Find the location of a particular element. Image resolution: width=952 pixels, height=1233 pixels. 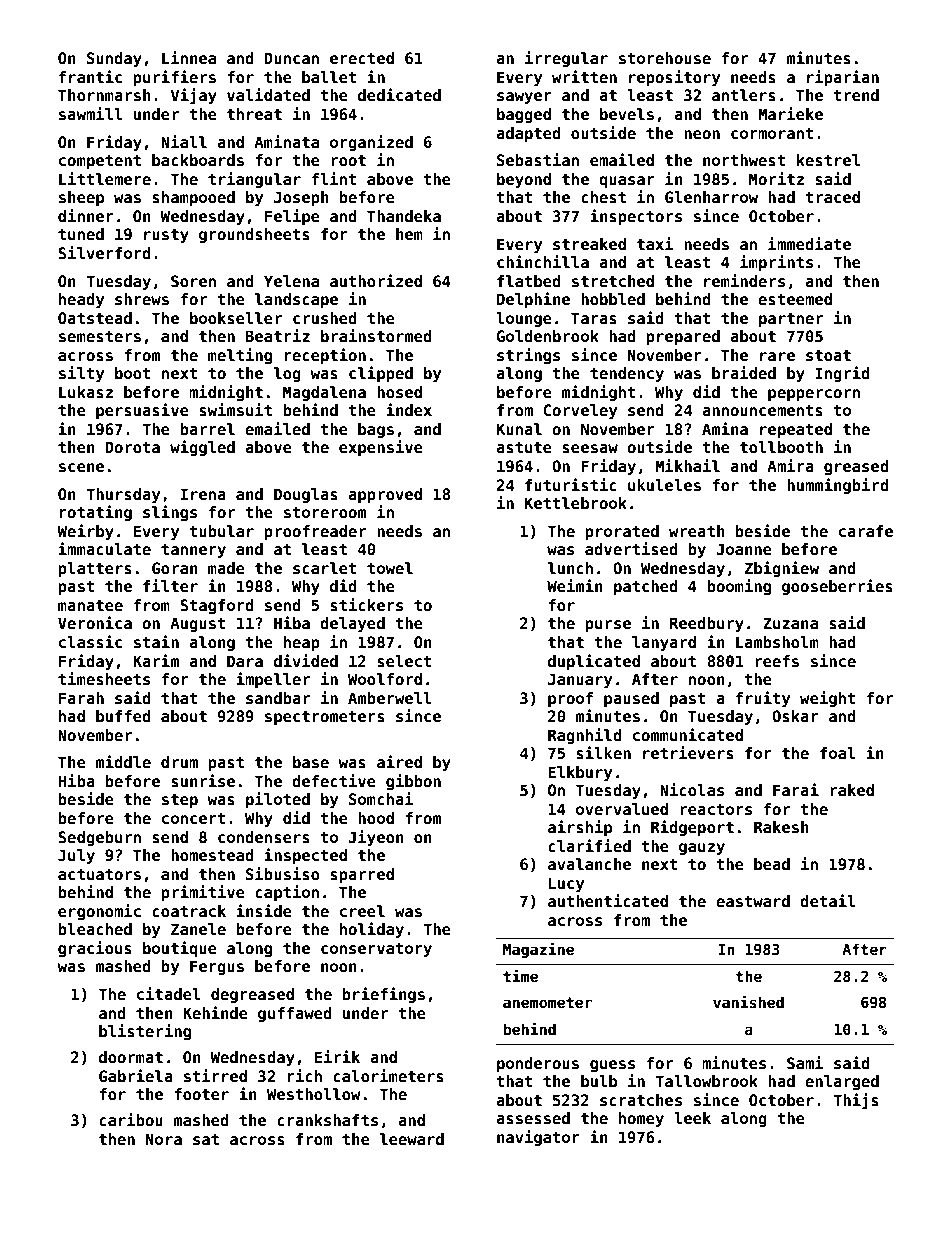

lunch is located at coordinates (570, 568).
